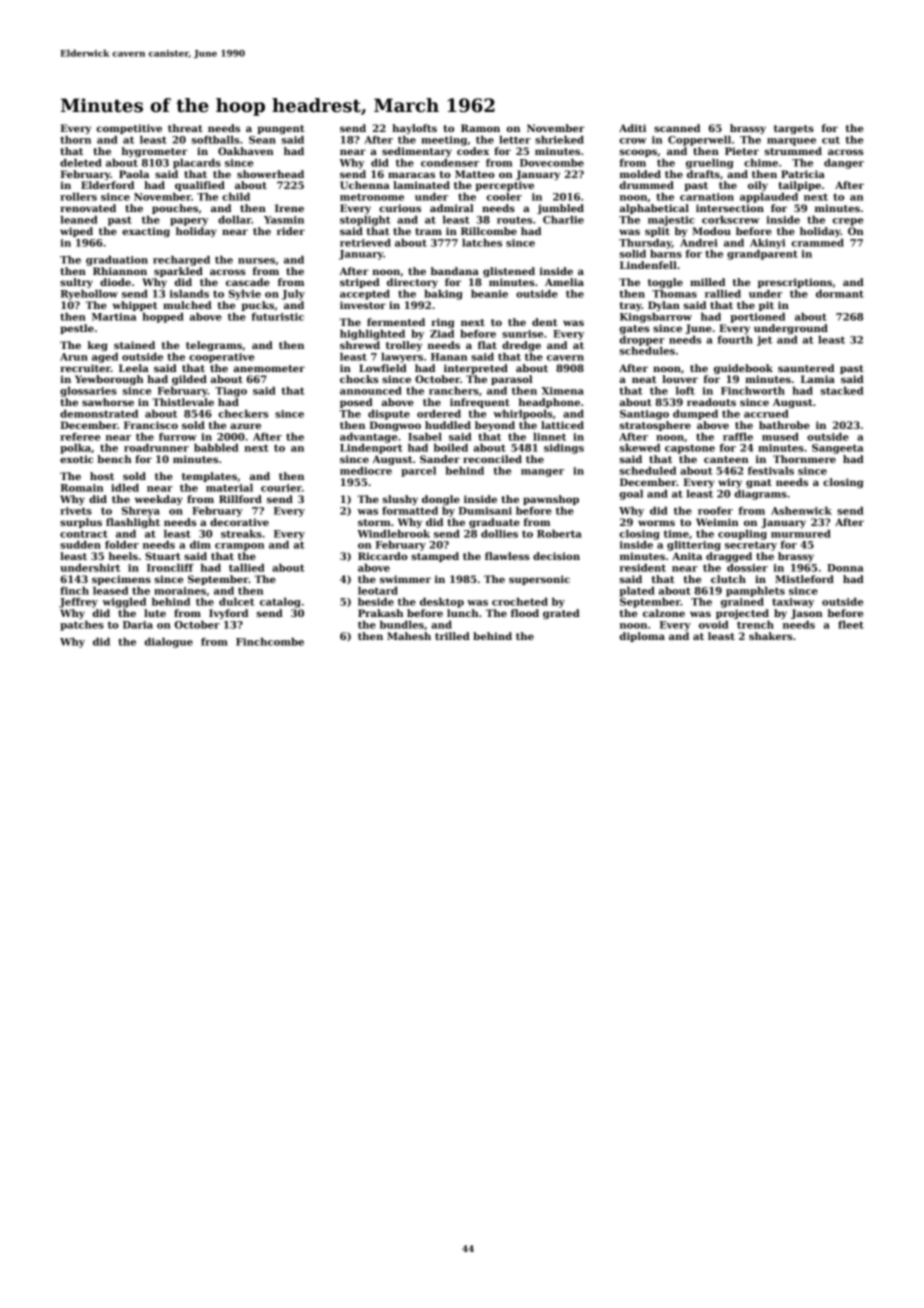  Describe the element at coordinates (656, 523) in the page. I see `worms` at that location.
